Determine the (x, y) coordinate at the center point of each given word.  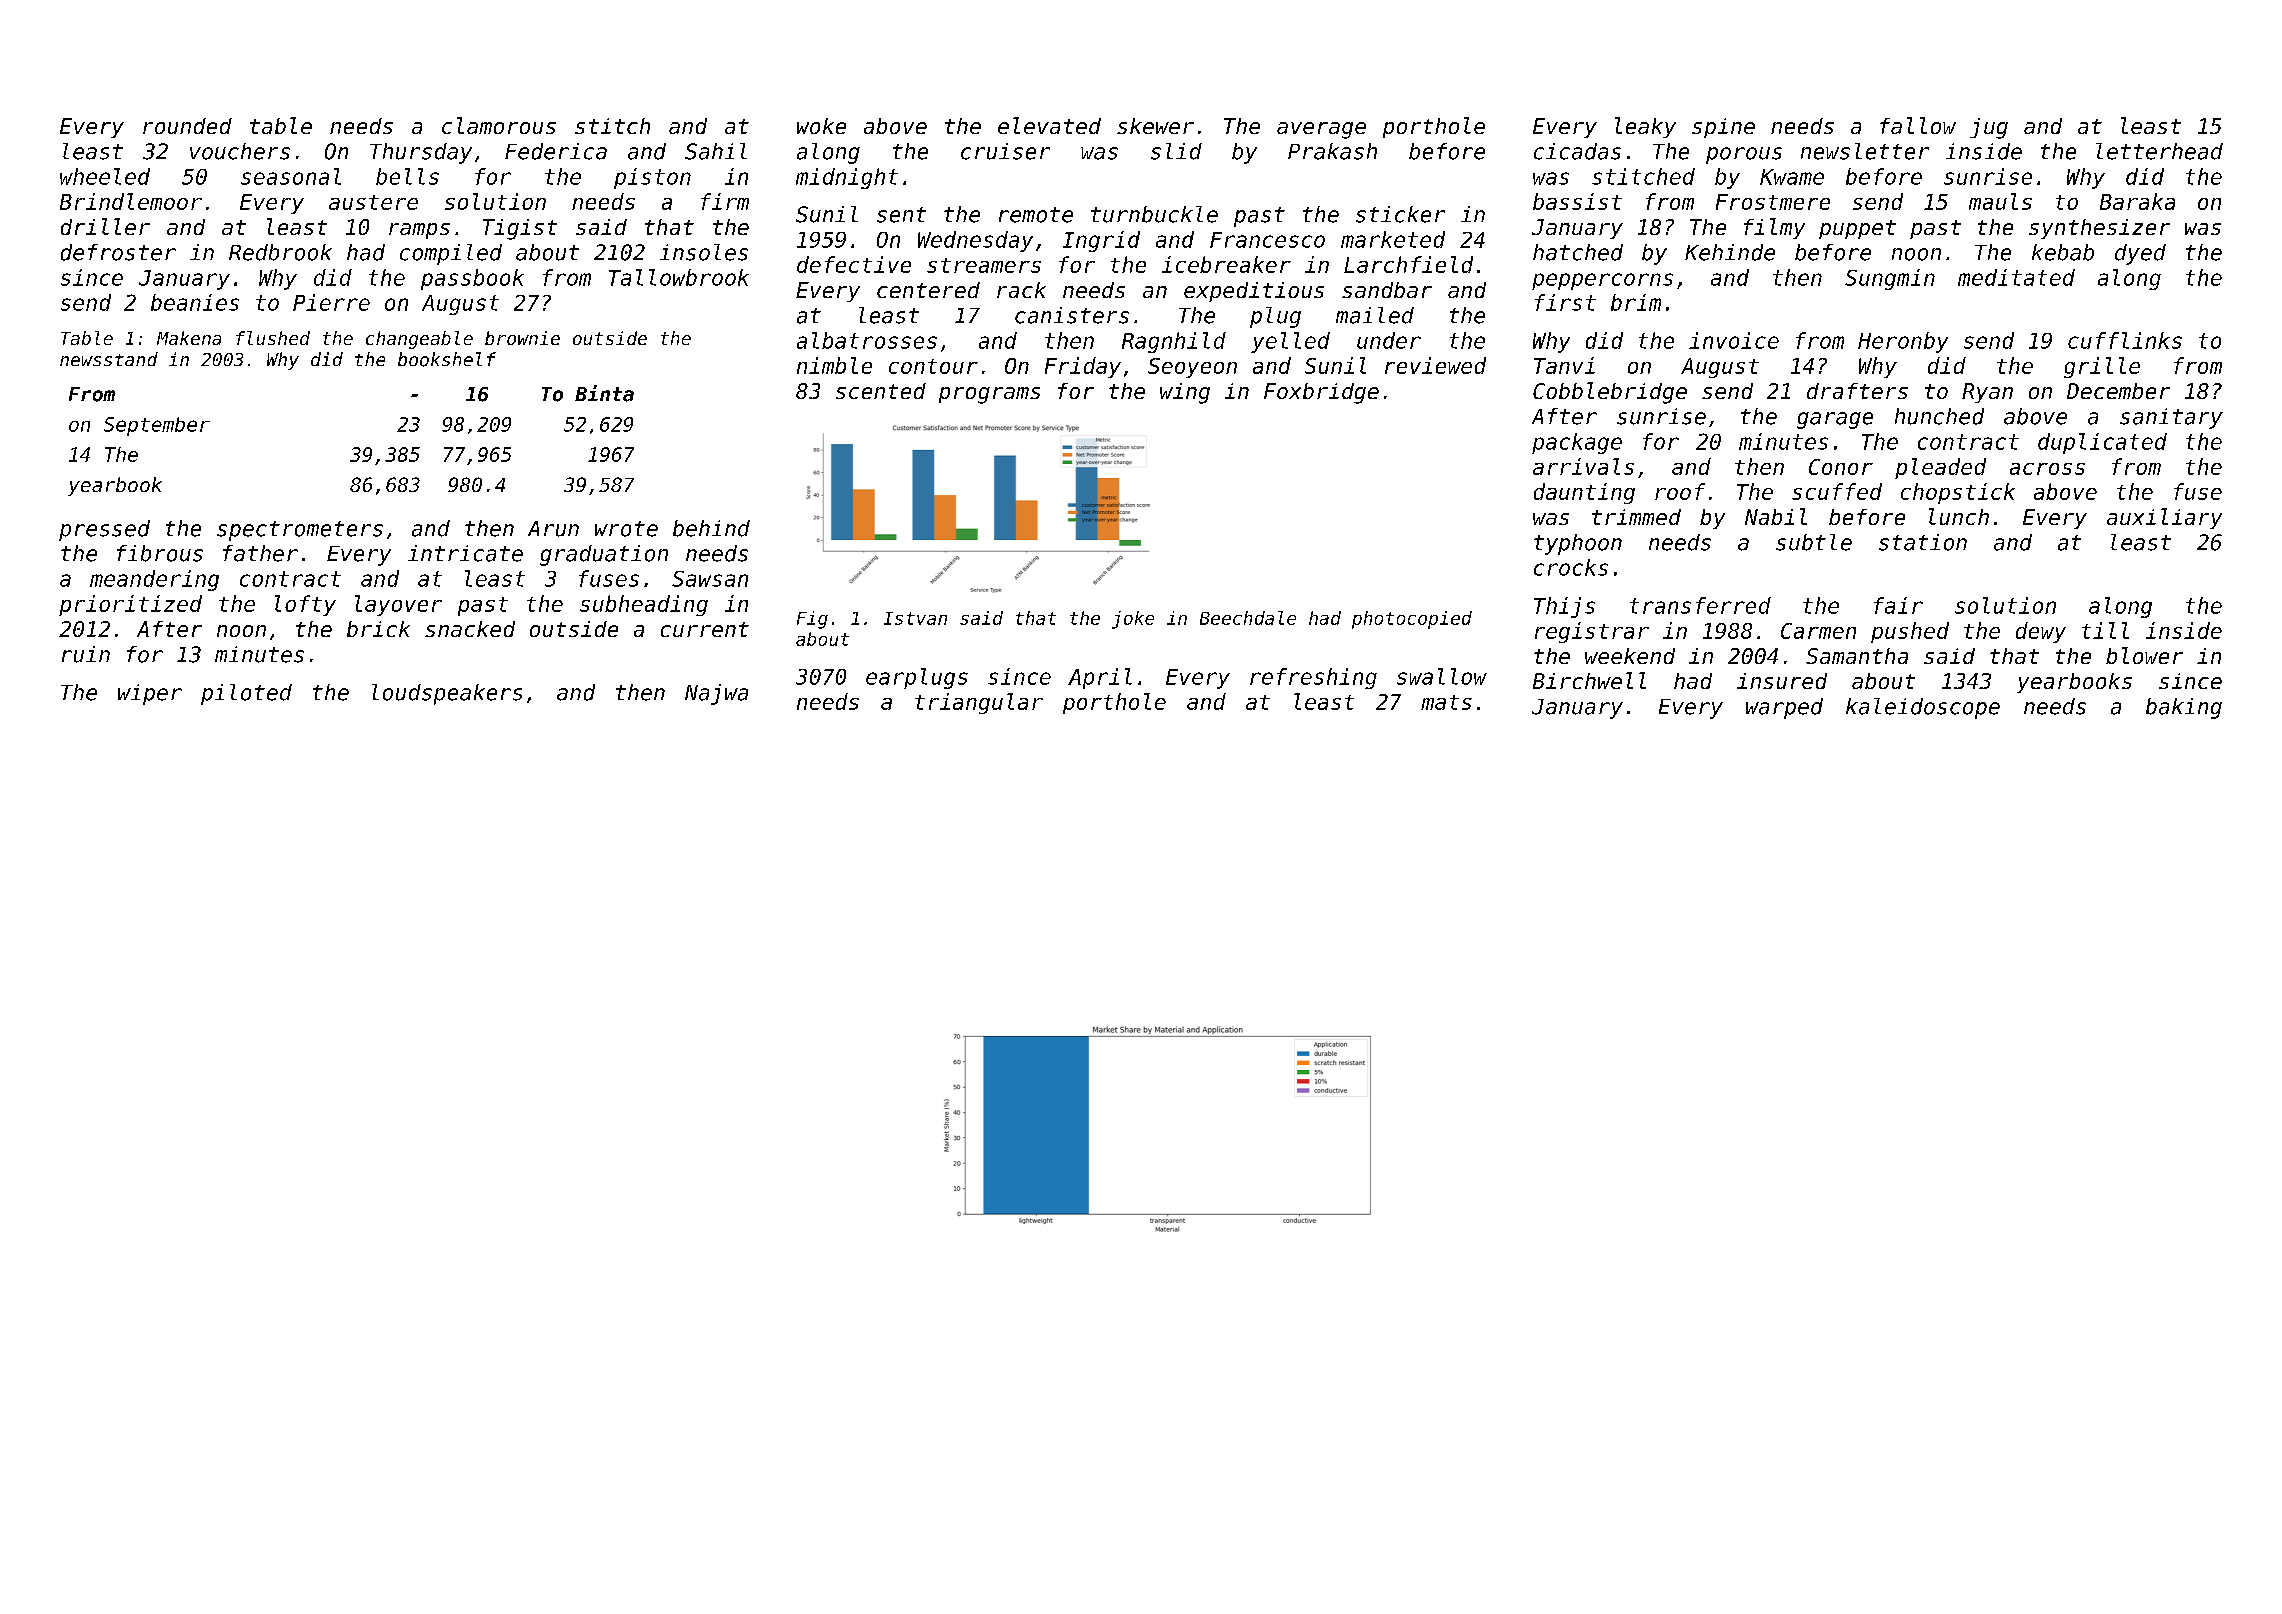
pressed (104, 530)
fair (1898, 605)
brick (378, 629)
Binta (604, 393)
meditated (2016, 277)
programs (989, 395)
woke (821, 126)
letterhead (2159, 151)
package (1577, 443)
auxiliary (2164, 518)
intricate (465, 553)
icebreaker (1226, 264)
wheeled (105, 176)
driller (105, 226)
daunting (1584, 493)
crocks (1571, 567)
